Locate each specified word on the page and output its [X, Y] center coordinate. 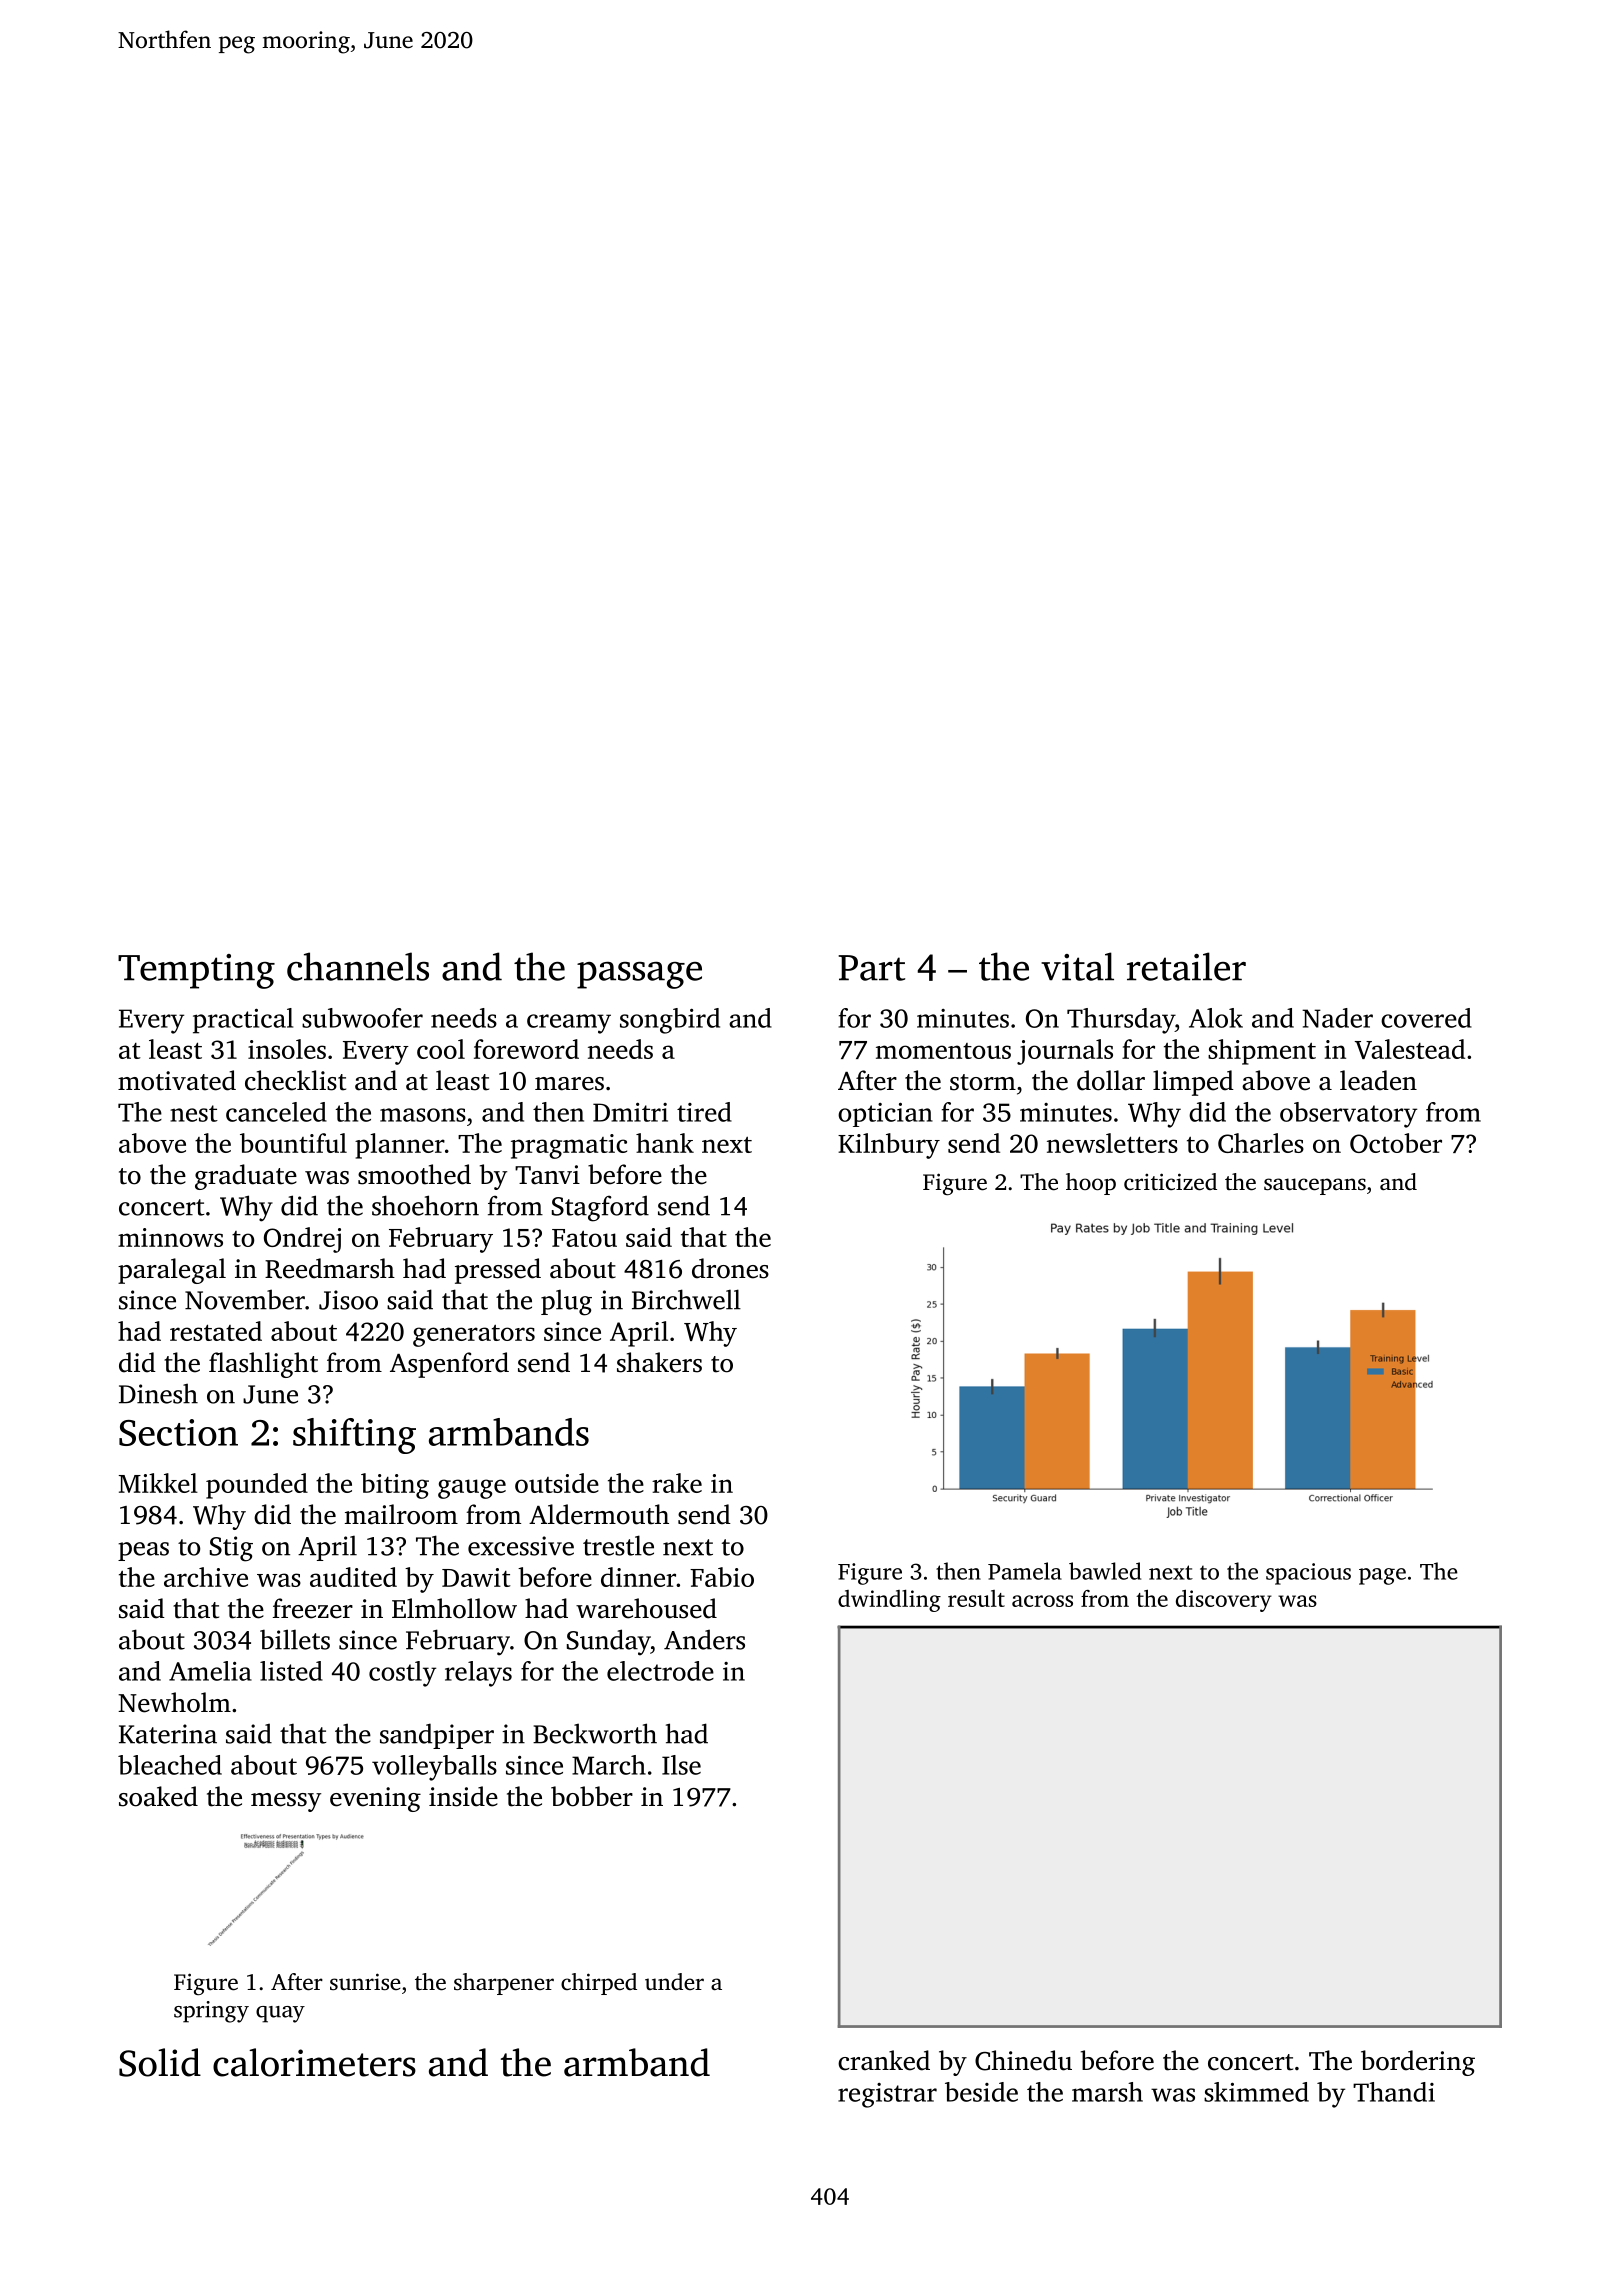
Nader [1337, 1018]
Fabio [722, 1577]
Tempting [196, 971]
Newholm [174, 1702]
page [1382, 1576]
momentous [943, 1051]
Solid [160, 2062]
